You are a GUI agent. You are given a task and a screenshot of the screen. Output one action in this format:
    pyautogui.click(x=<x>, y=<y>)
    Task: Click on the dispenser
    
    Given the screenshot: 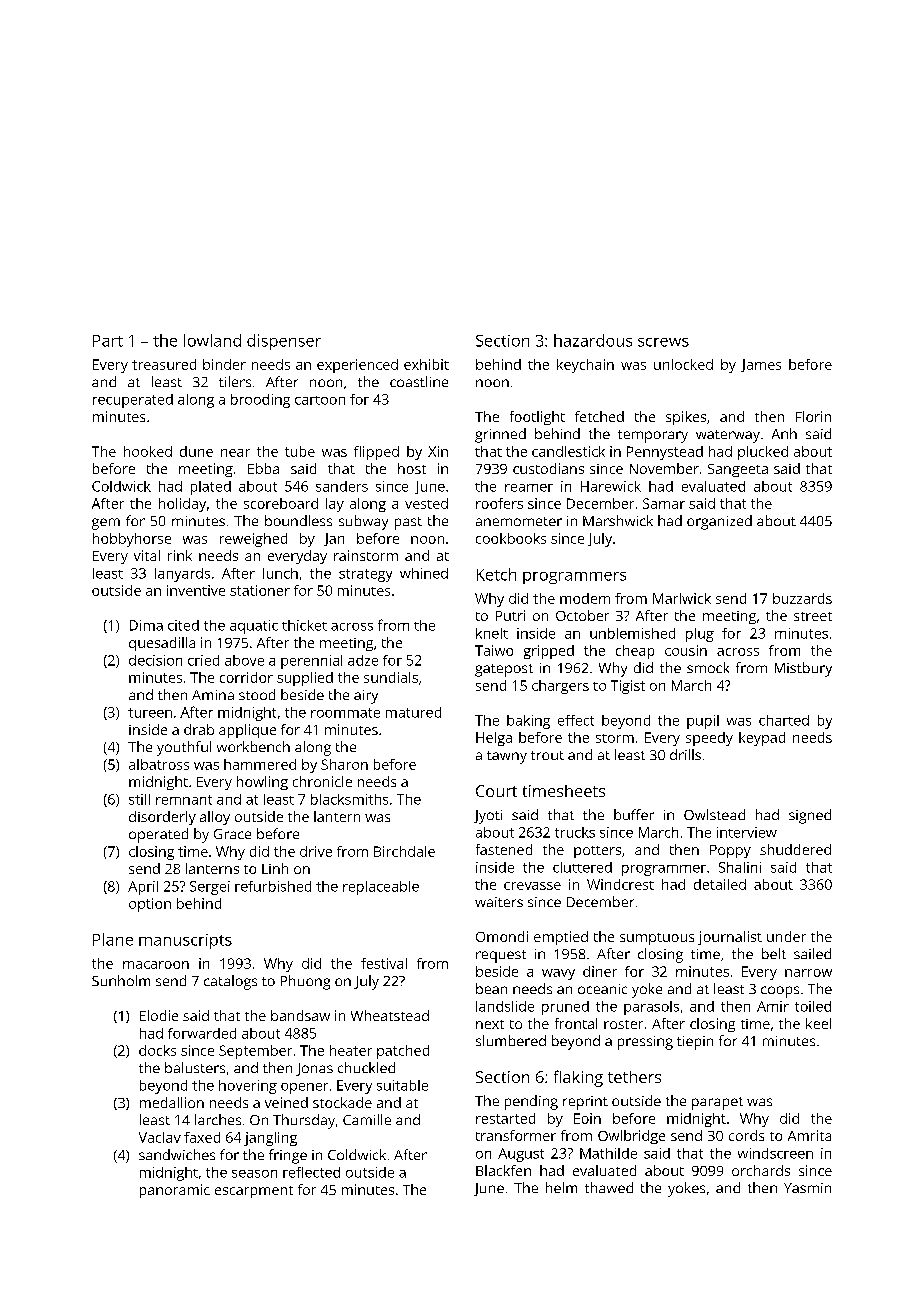 What is the action you would take?
    pyautogui.click(x=284, y=342)
